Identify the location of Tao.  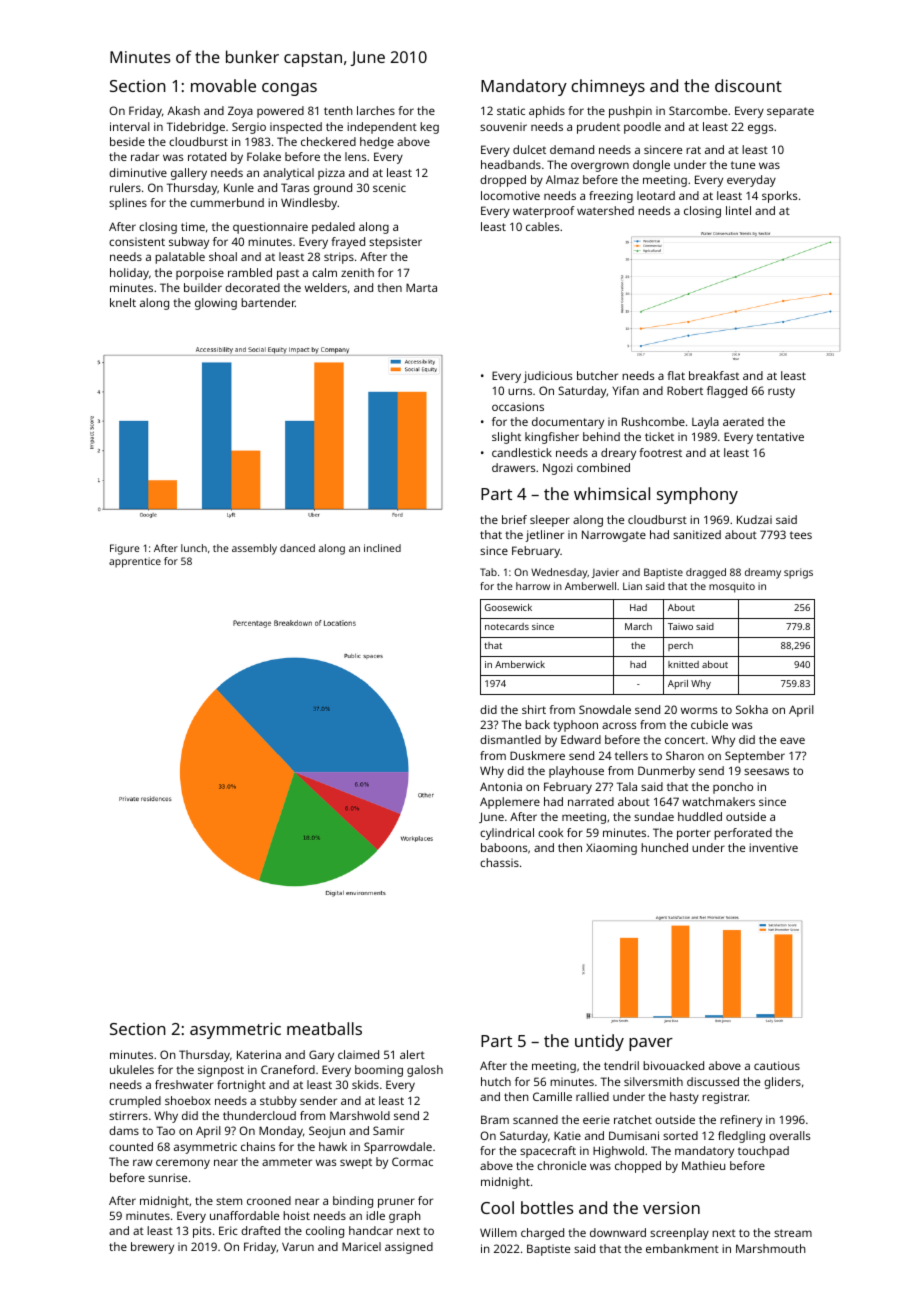
(166, 1130).
